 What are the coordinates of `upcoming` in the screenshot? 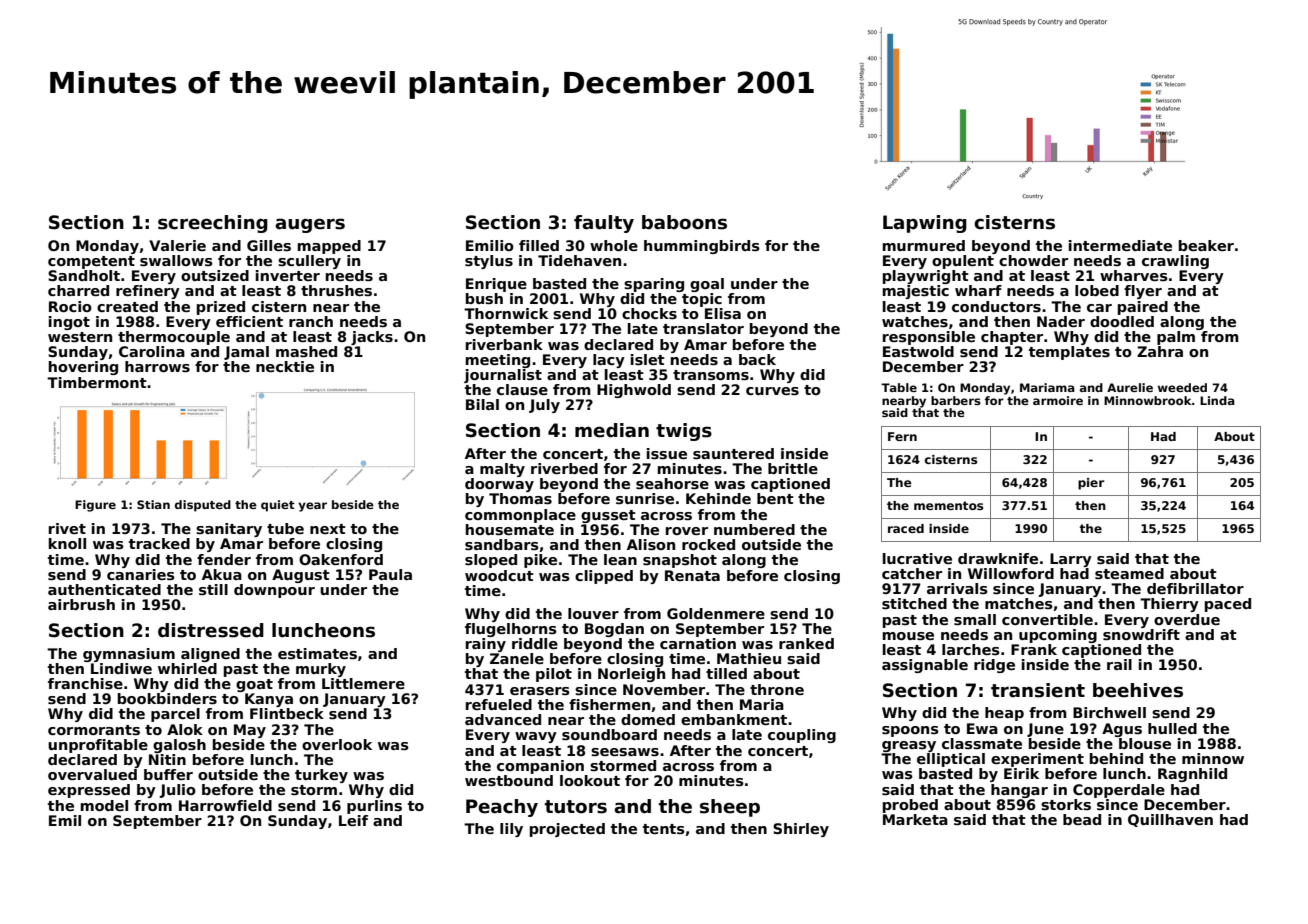 It's located at (1058, 636).
